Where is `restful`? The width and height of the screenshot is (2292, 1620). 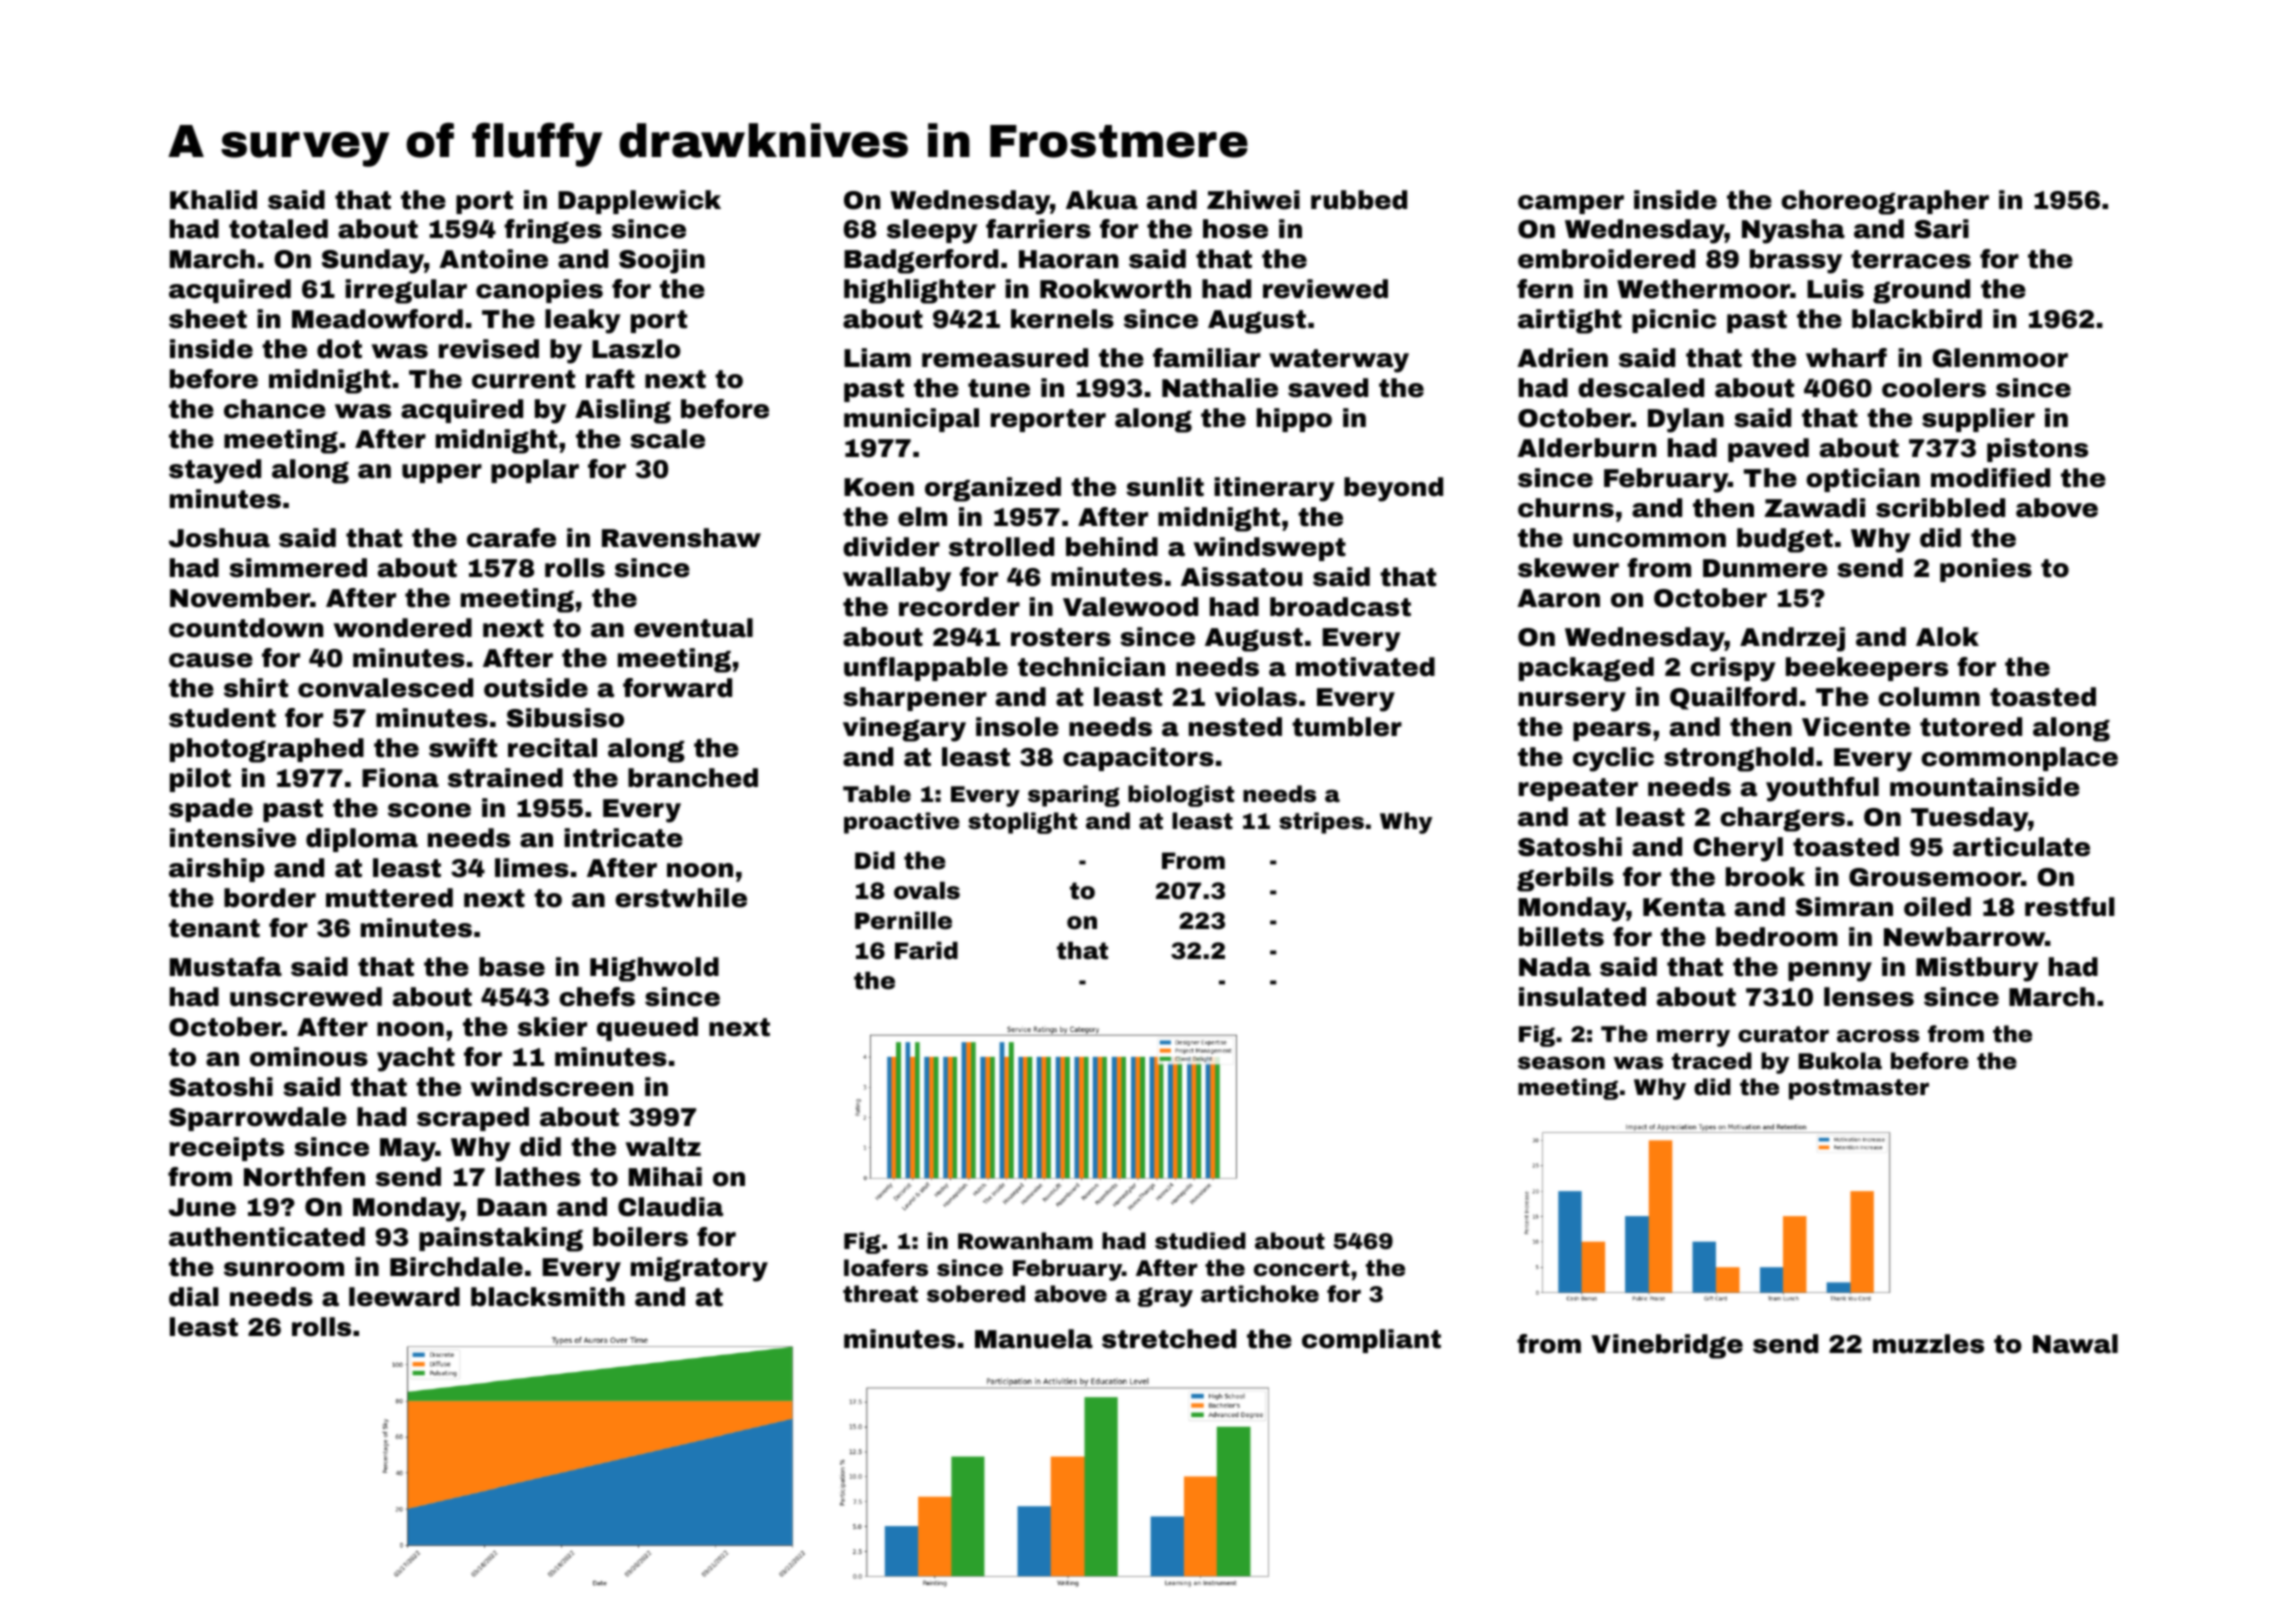
restful is located at coordinates (2070, 907).
